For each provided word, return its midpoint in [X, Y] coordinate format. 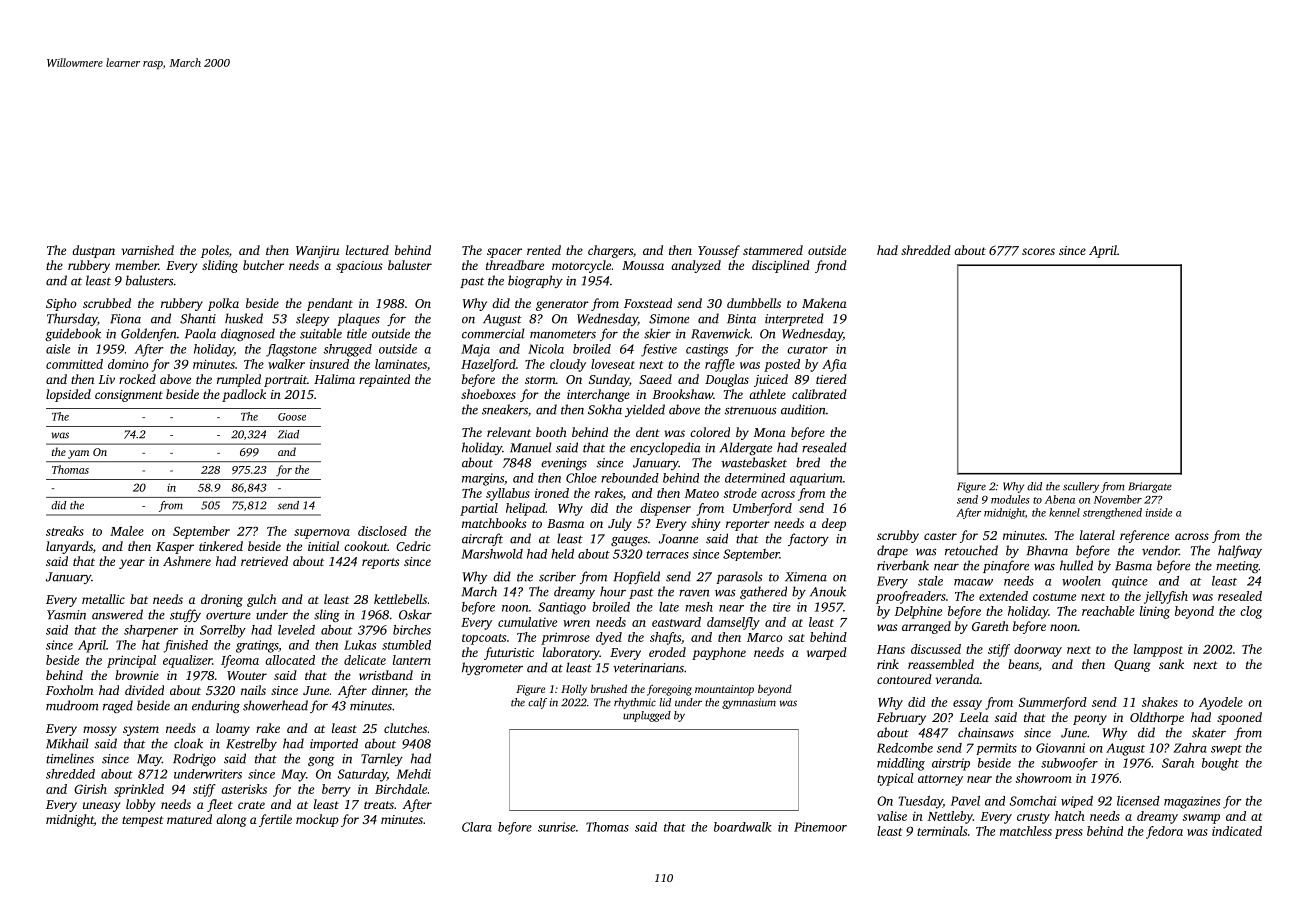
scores [1038, 251]
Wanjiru [317, 252]
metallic [103, 599]
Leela [974, 717]
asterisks [244, 789]
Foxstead [648, 303]
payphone [719, 653]
